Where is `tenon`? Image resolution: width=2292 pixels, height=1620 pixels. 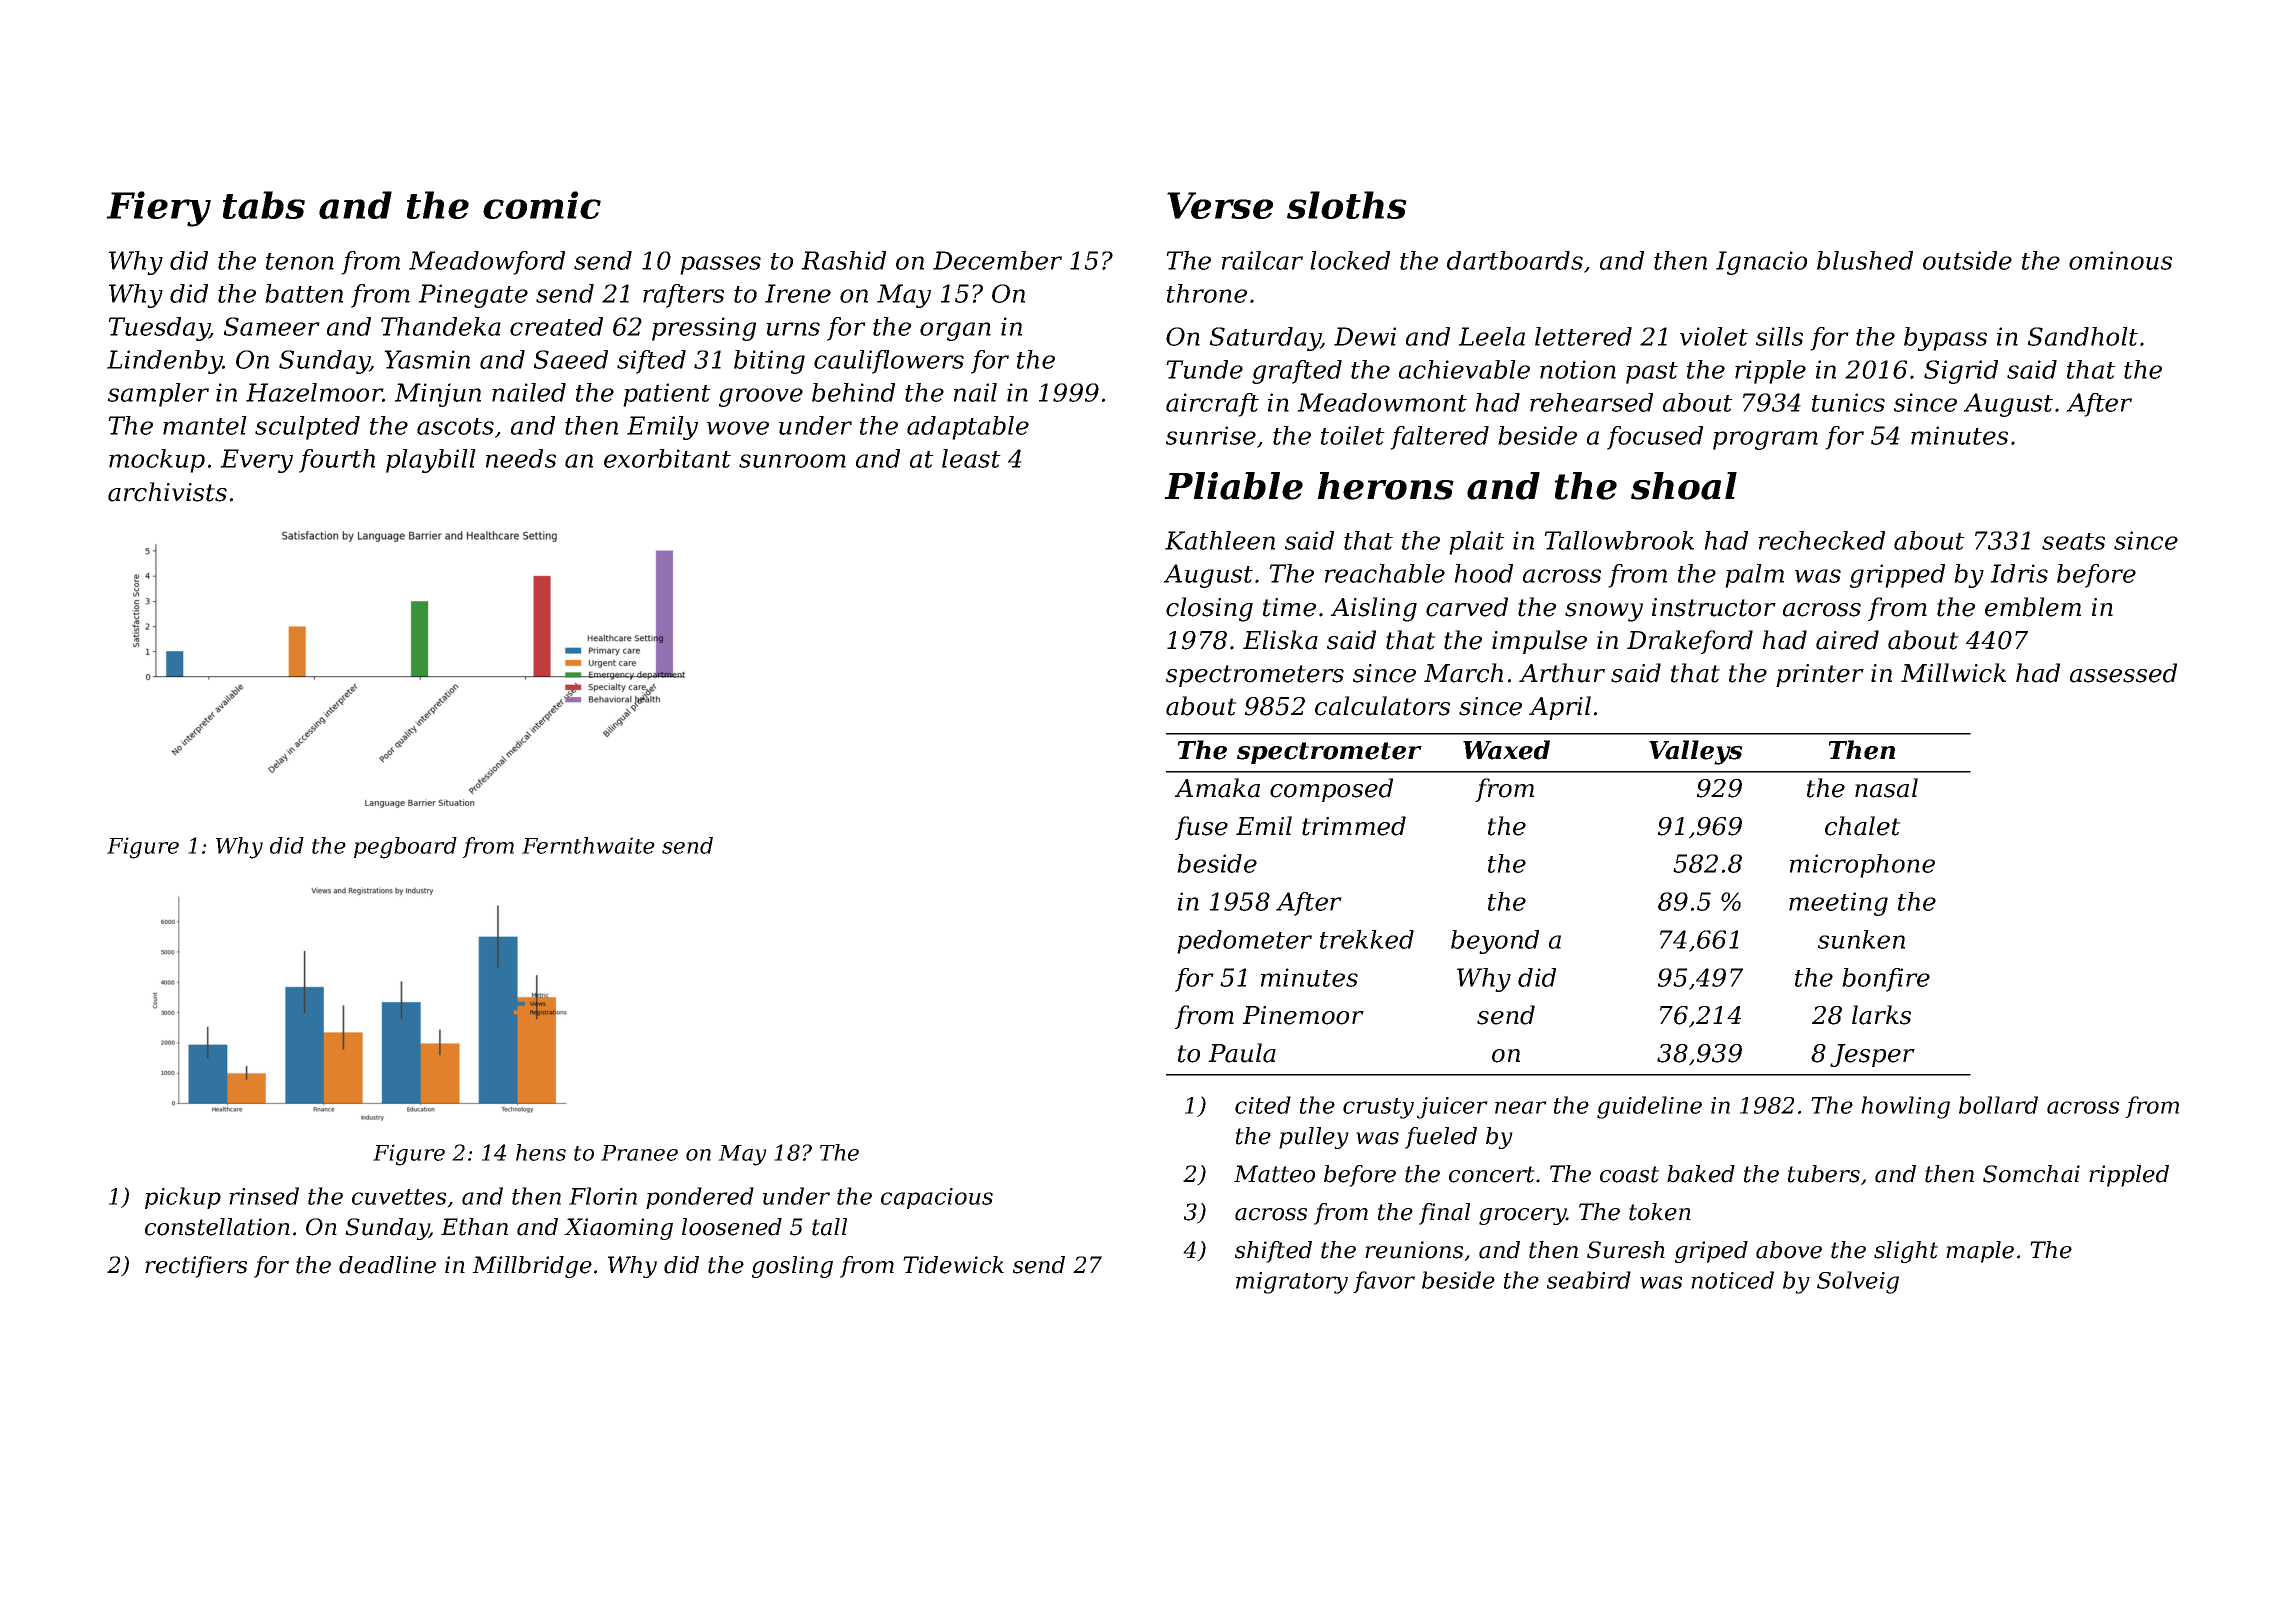 tenon is located at coordinates (300, 261).
